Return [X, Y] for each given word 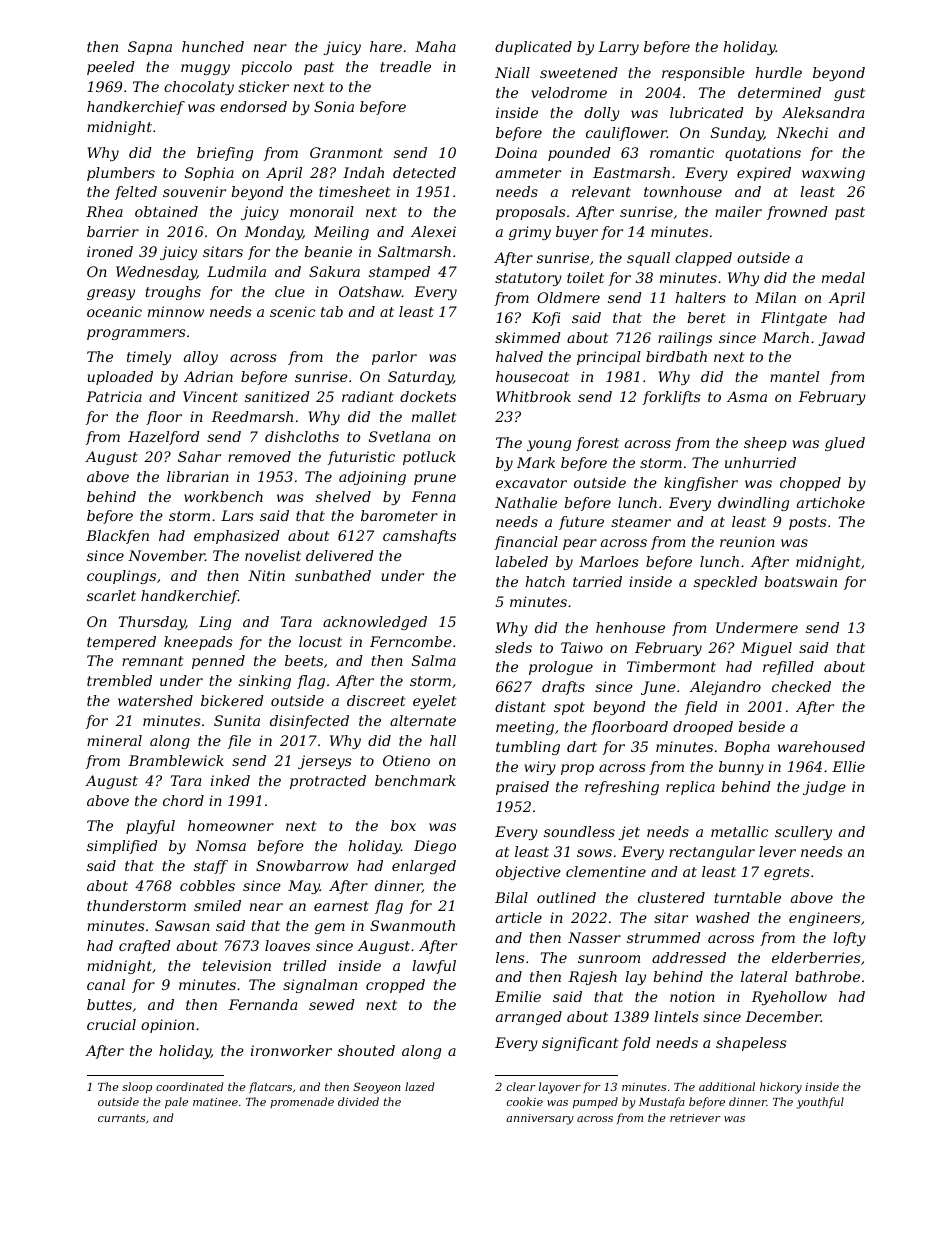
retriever [695, 1118]
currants [121, 1118]
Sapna [150, 48]
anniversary [540, 1119]
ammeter [528, 173]
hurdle [779, 72]
